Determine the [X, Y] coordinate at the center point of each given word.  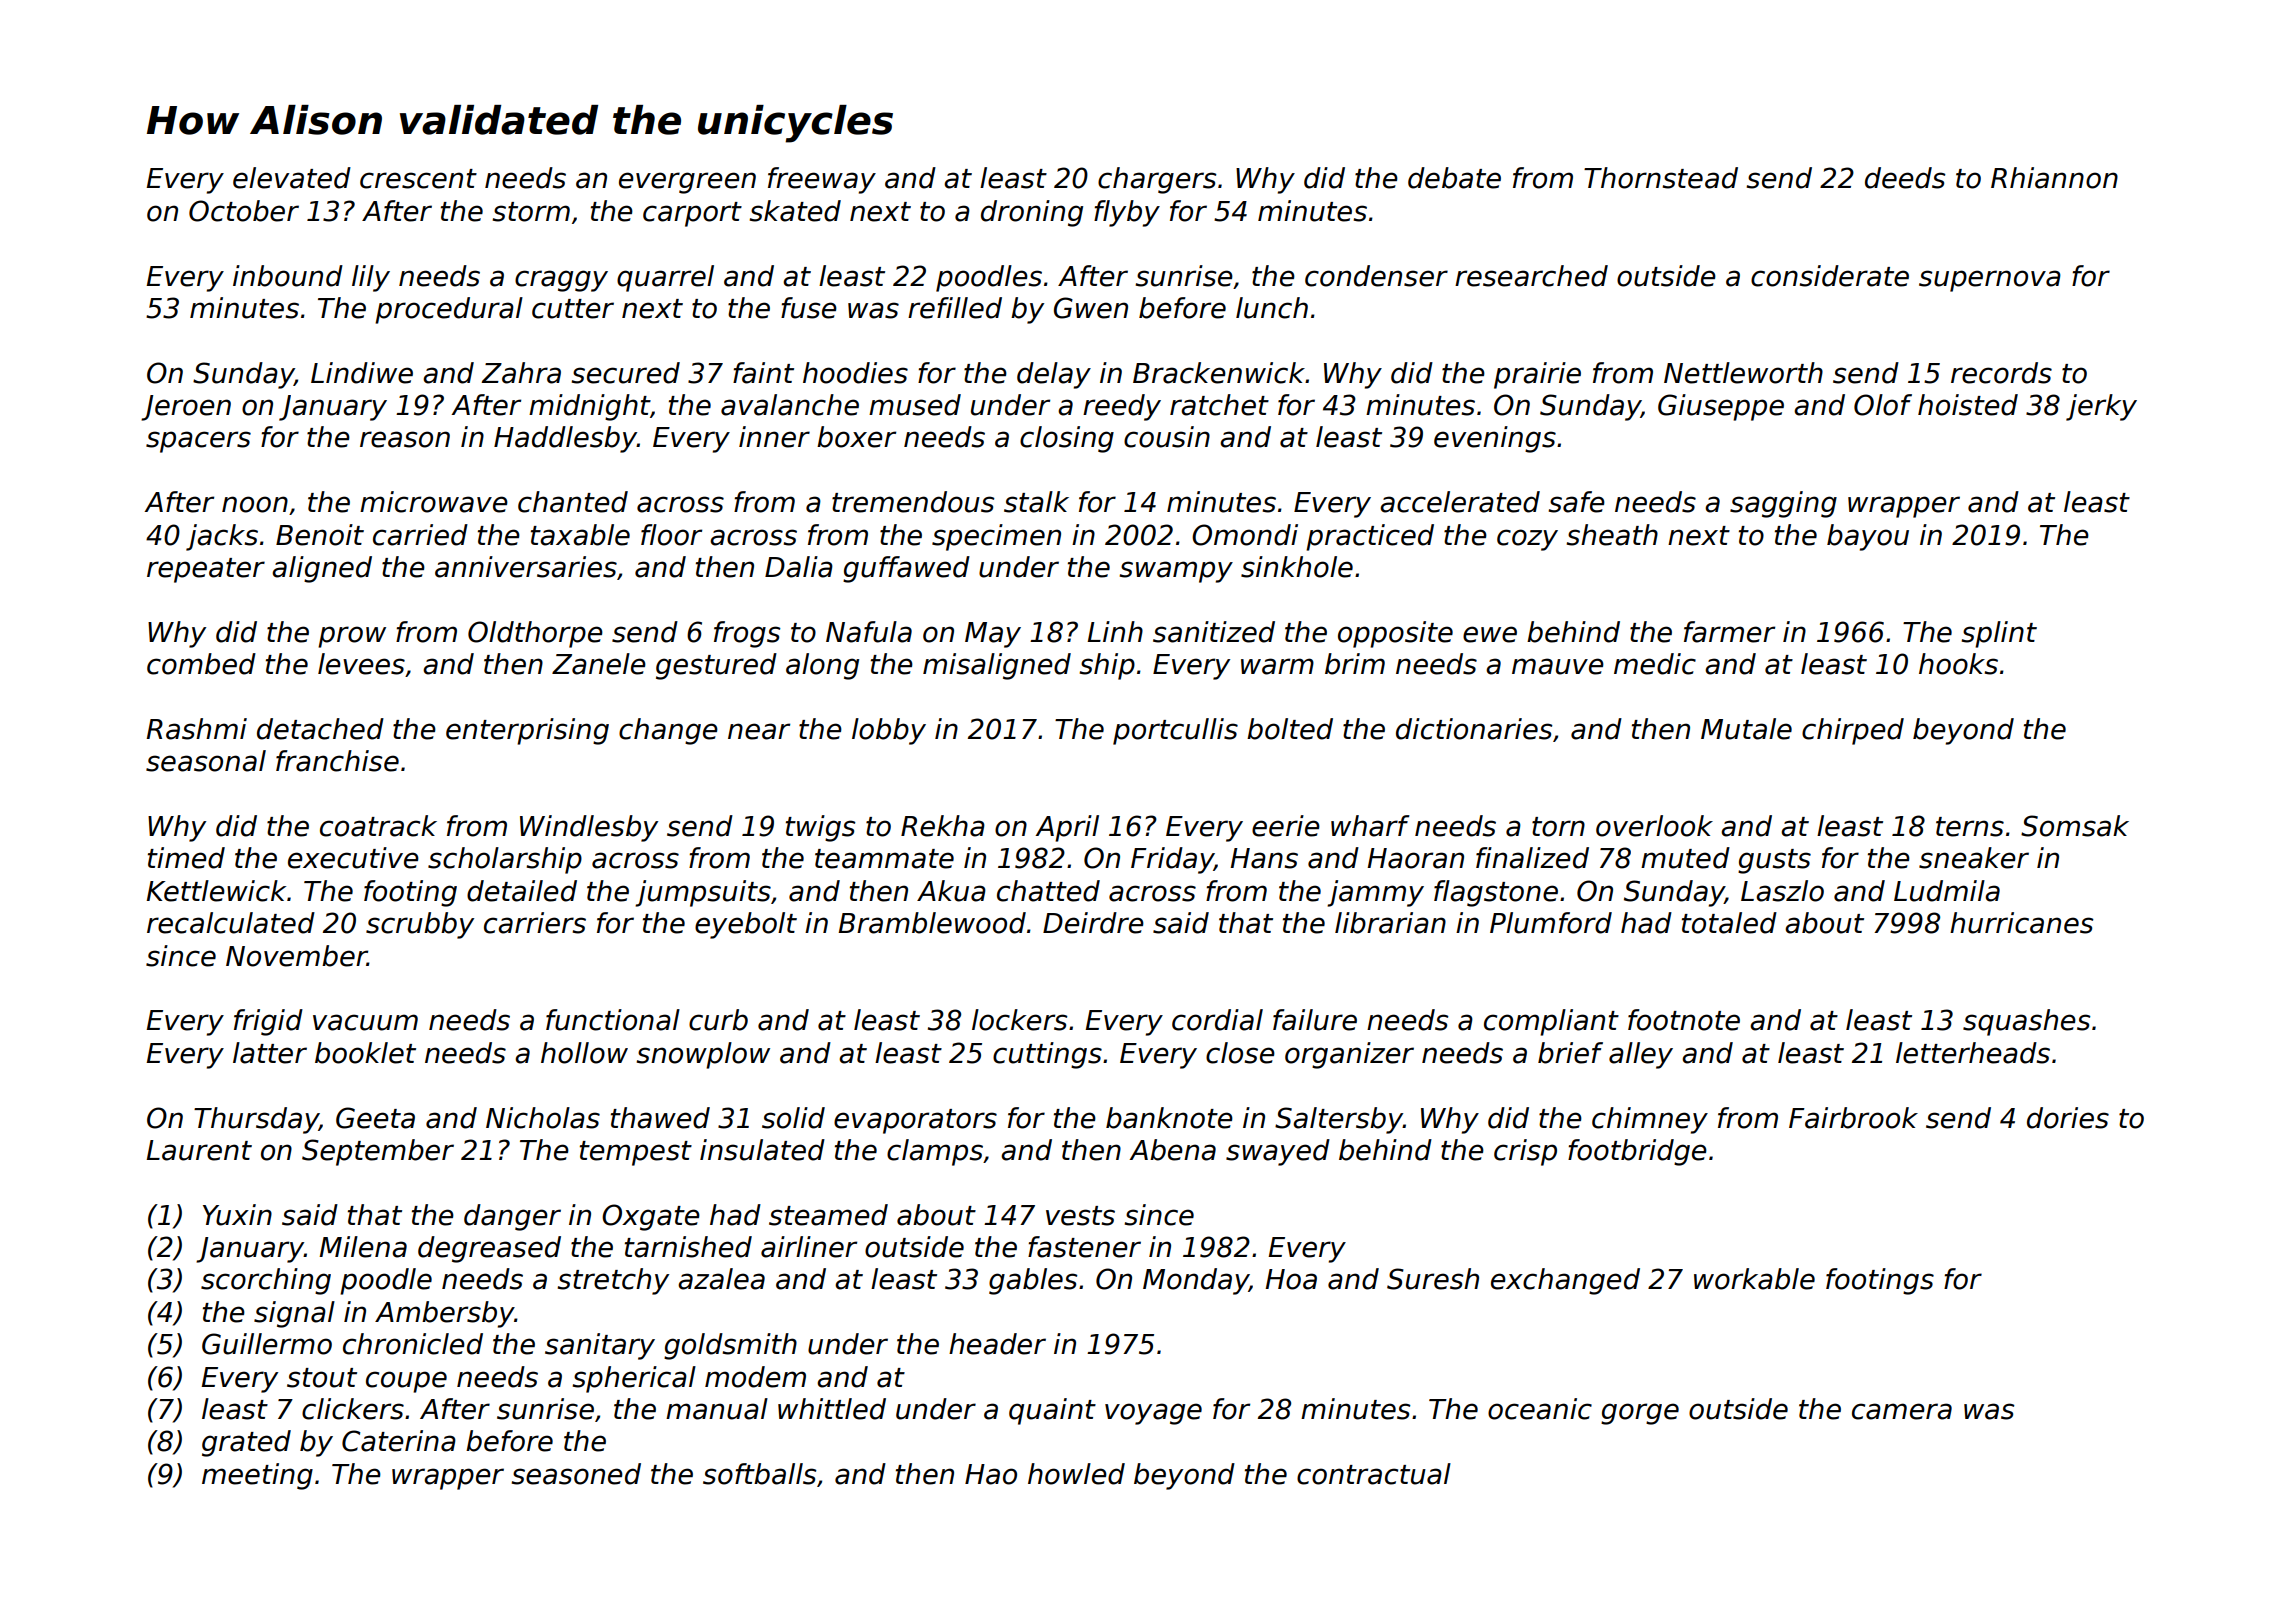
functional [613, 1020]
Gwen [1091, 308]
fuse [809, 308]
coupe [406, 1382]
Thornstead [1661, 178]
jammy [1375, 893]
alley [1641, 1055]
